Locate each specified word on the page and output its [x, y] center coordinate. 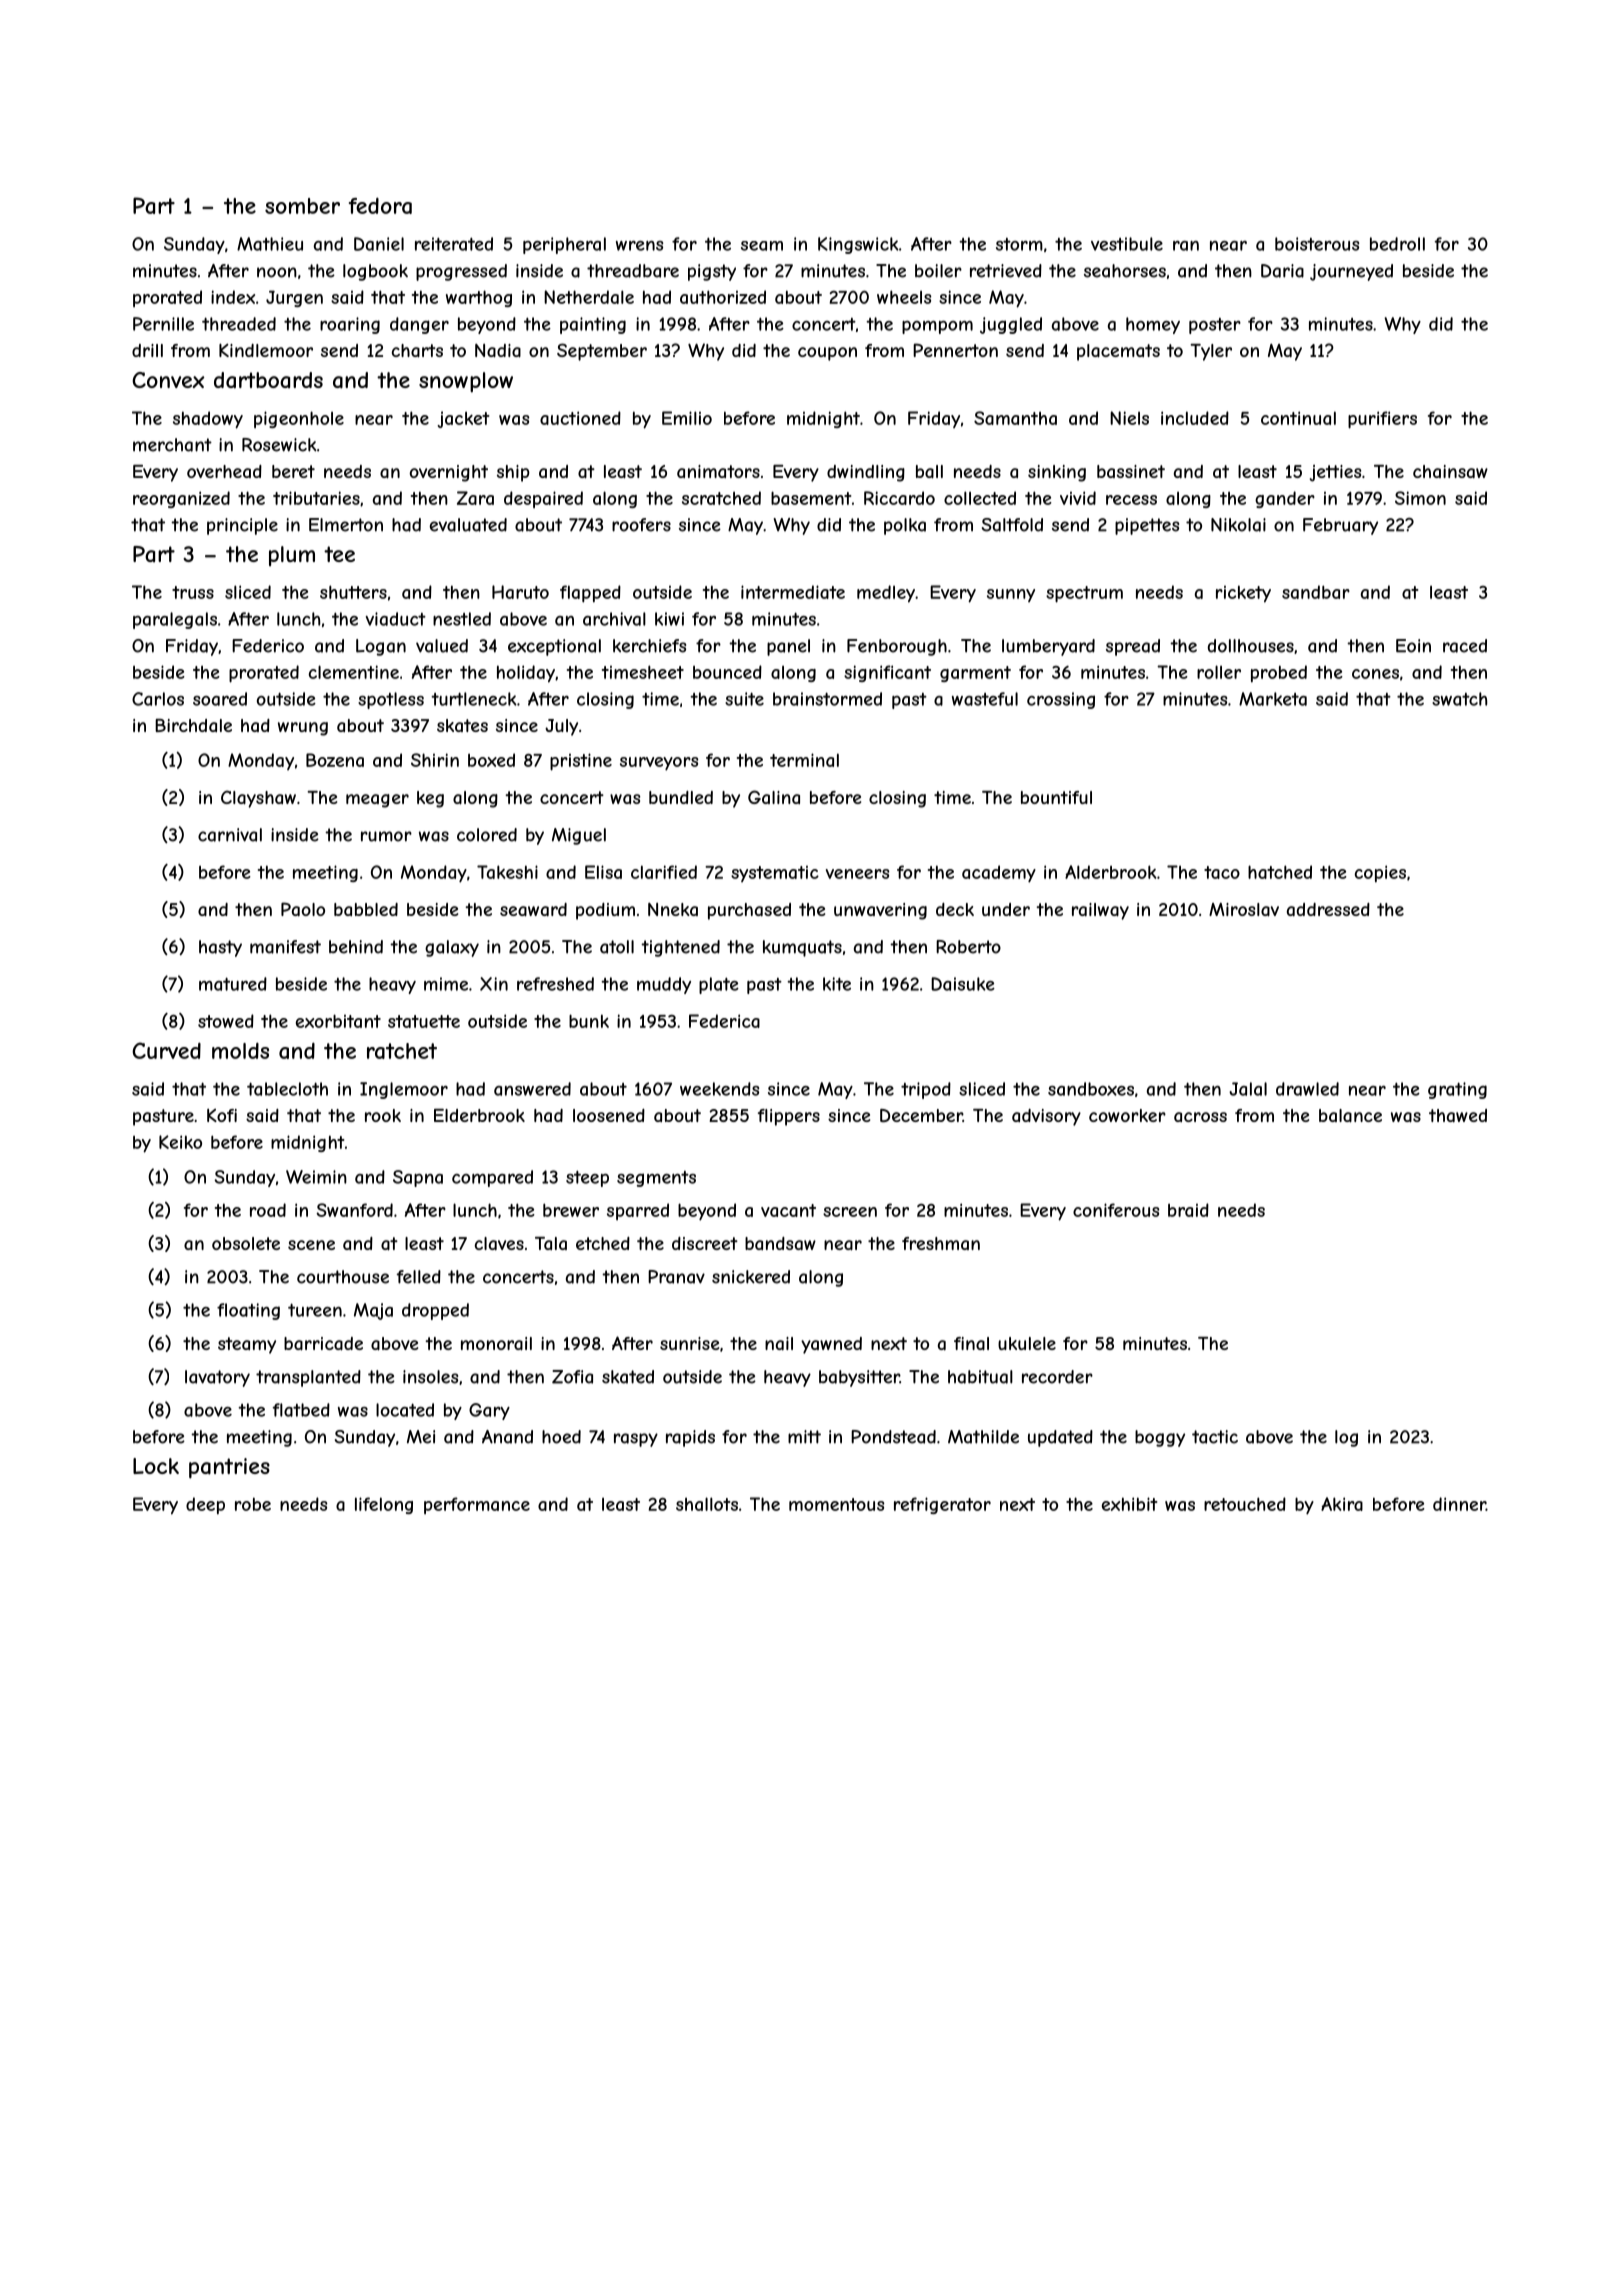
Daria [1282, 271]
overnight [449, 473]
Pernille [163, 324]
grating [1457, 1090]
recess [1131, 500]
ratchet [402, 1051]
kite [837, 984]
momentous [837, 1504]
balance [1350, 1115]
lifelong [384, 1505]
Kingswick [858, 245]
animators [718, 471]
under [1006, 909]
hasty [220, 948]
